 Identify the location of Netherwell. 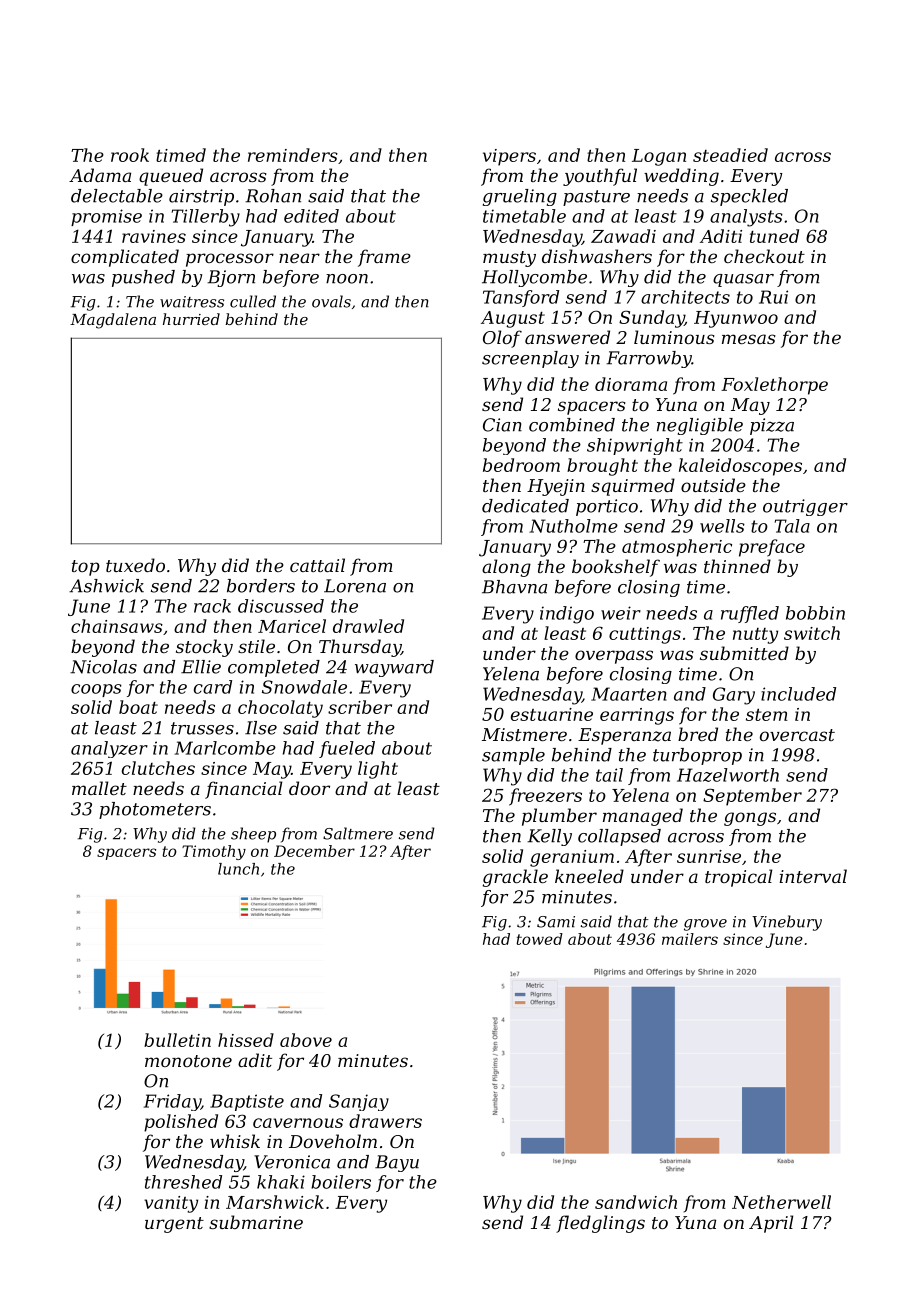
(781, 1202).
